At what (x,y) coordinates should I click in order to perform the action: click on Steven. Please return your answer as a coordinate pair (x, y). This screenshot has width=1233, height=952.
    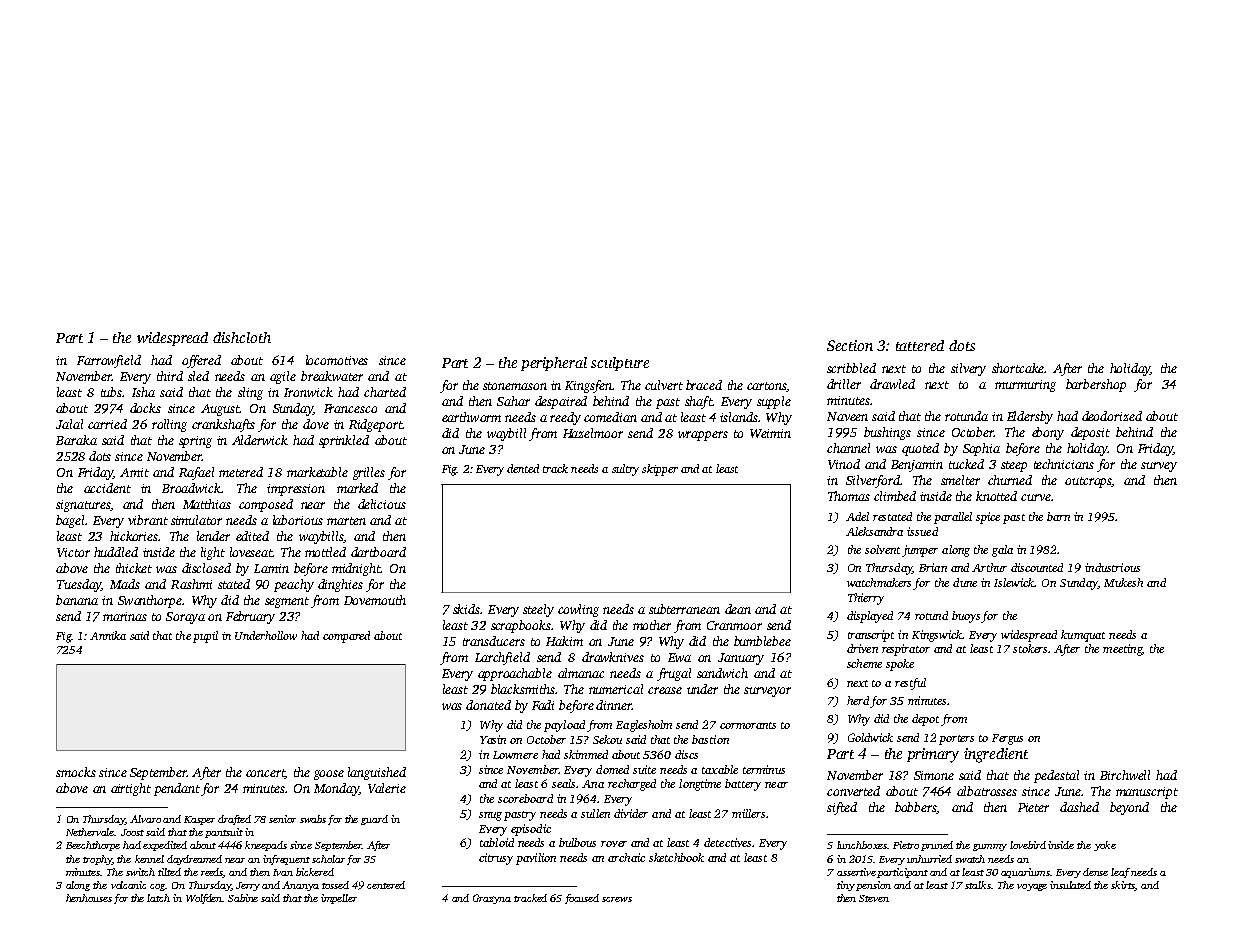
    Looking at the image, I should click on (874, 898).
